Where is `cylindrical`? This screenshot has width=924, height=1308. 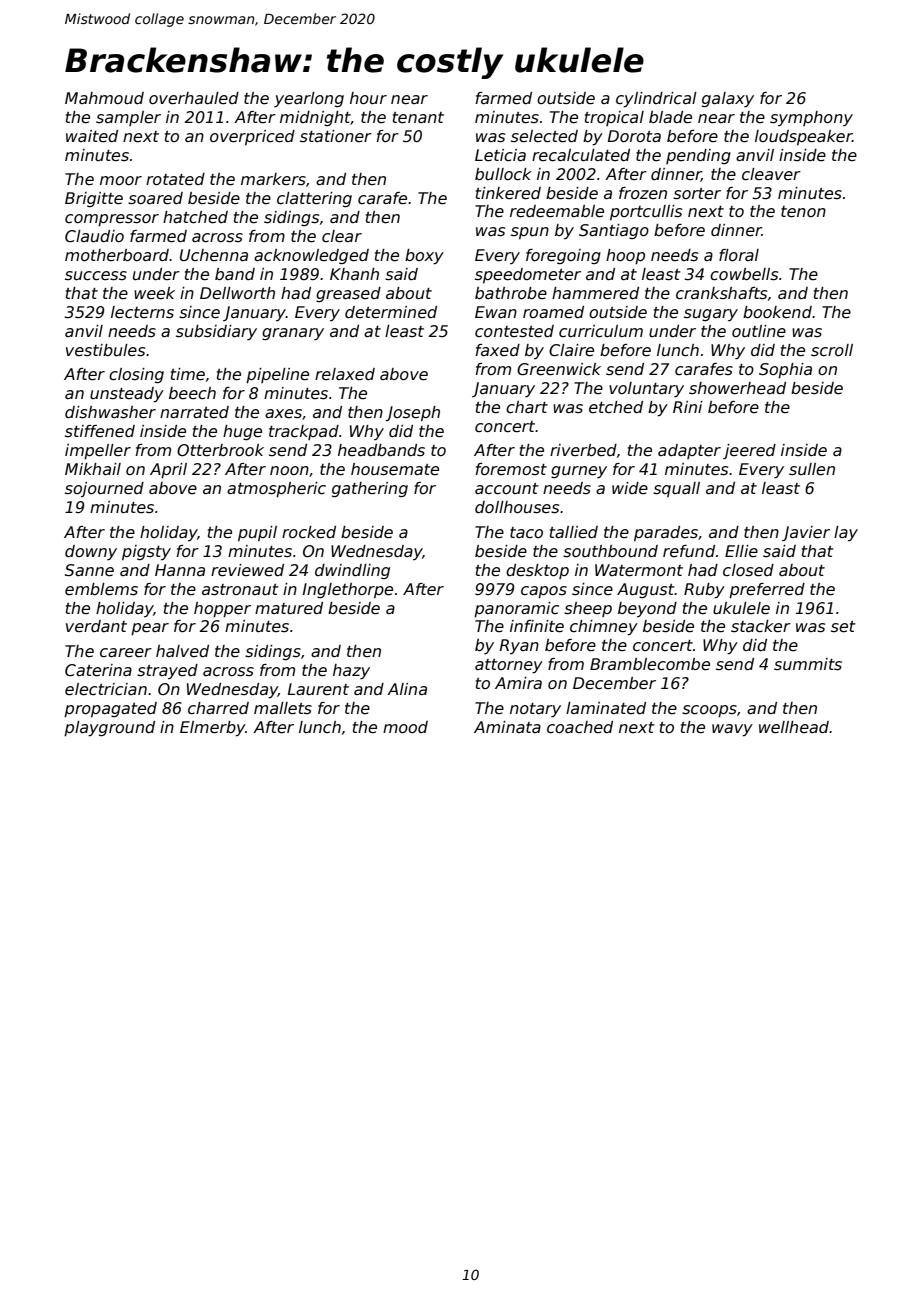 cylindrical is located at coordinates (656, 100).
